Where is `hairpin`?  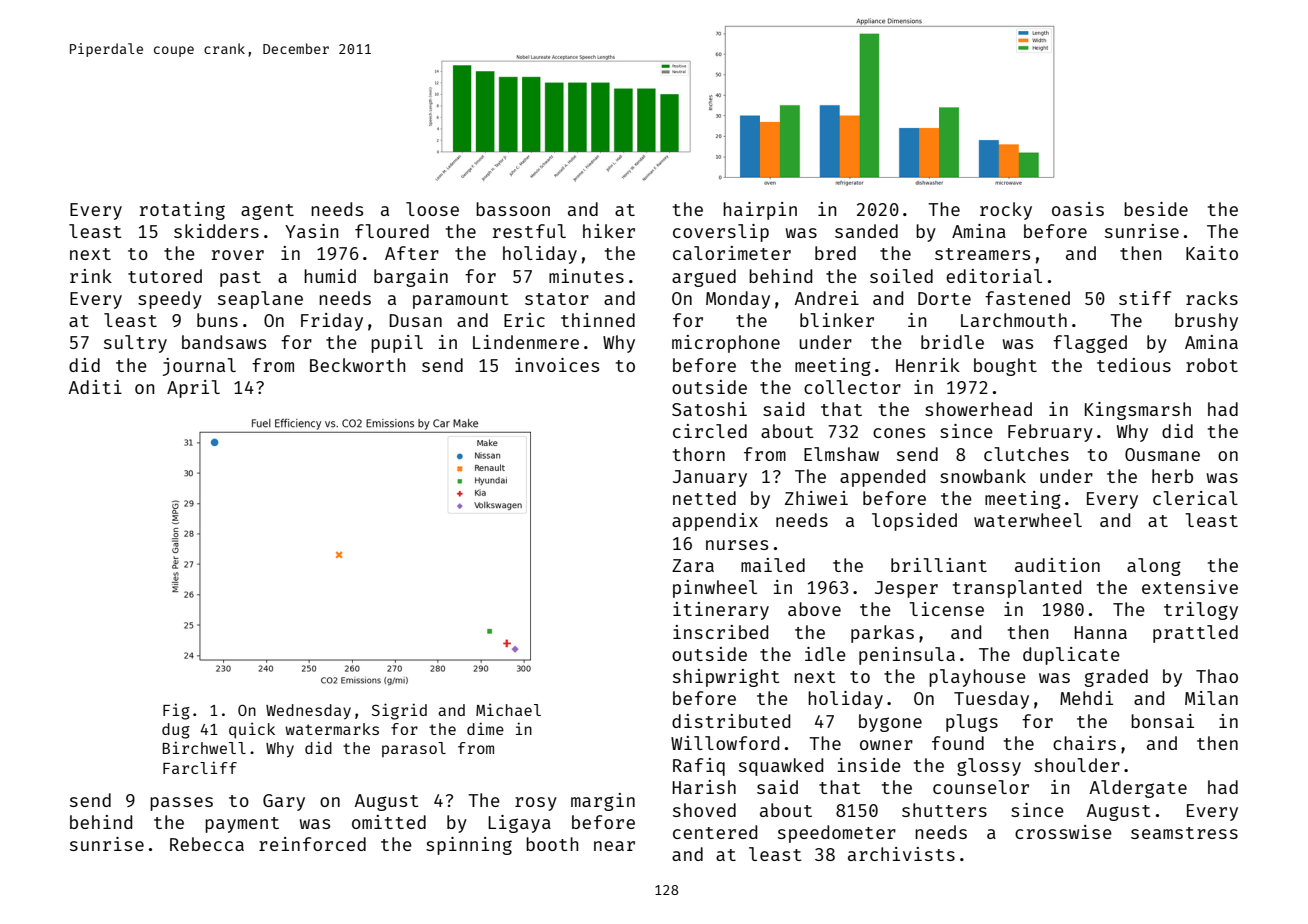 hairpin is located at coordinates (760, 211).
